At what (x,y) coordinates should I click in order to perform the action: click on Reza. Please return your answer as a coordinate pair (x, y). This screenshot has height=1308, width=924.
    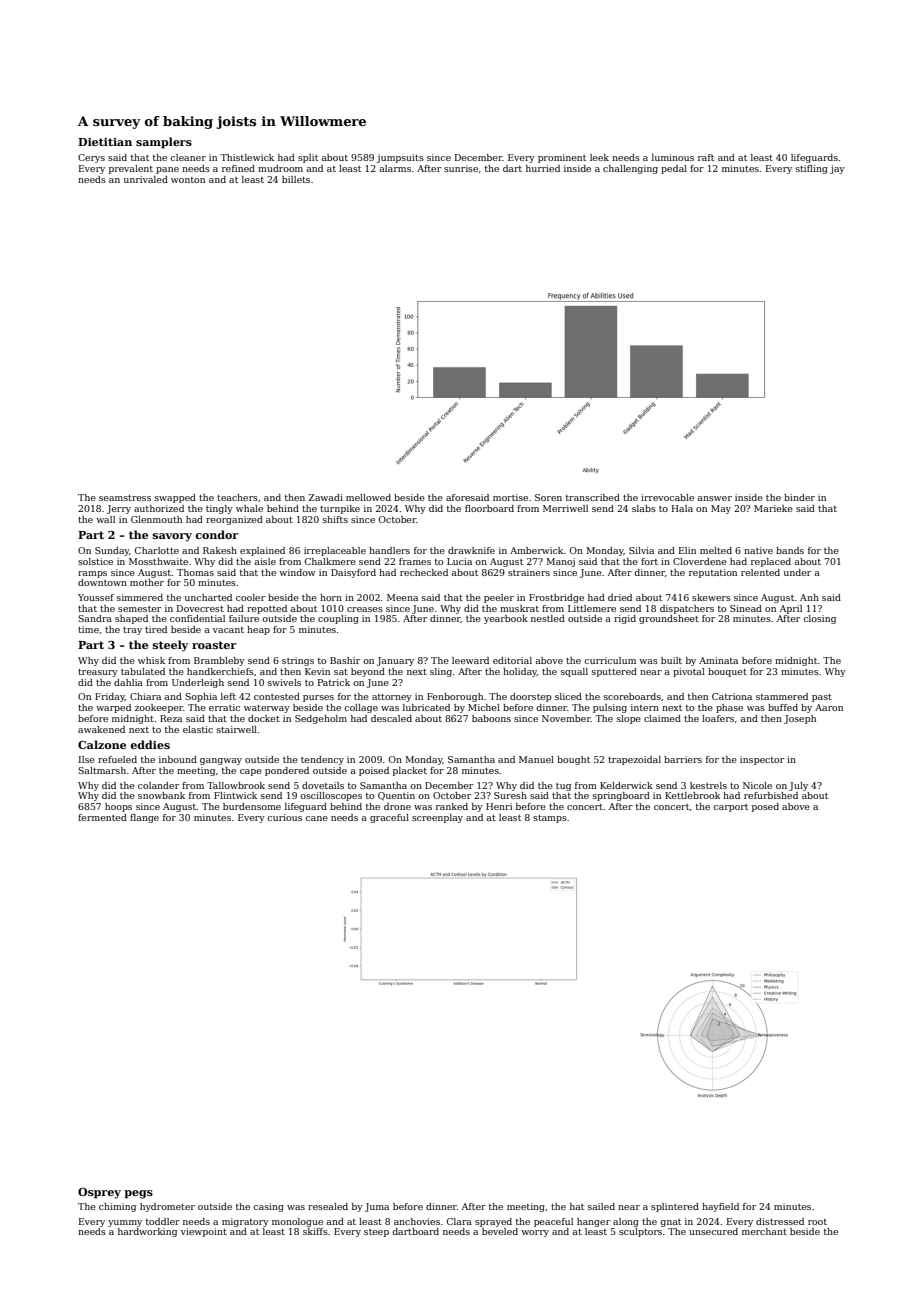
    Looking at the image, I should click on (171, 718).
